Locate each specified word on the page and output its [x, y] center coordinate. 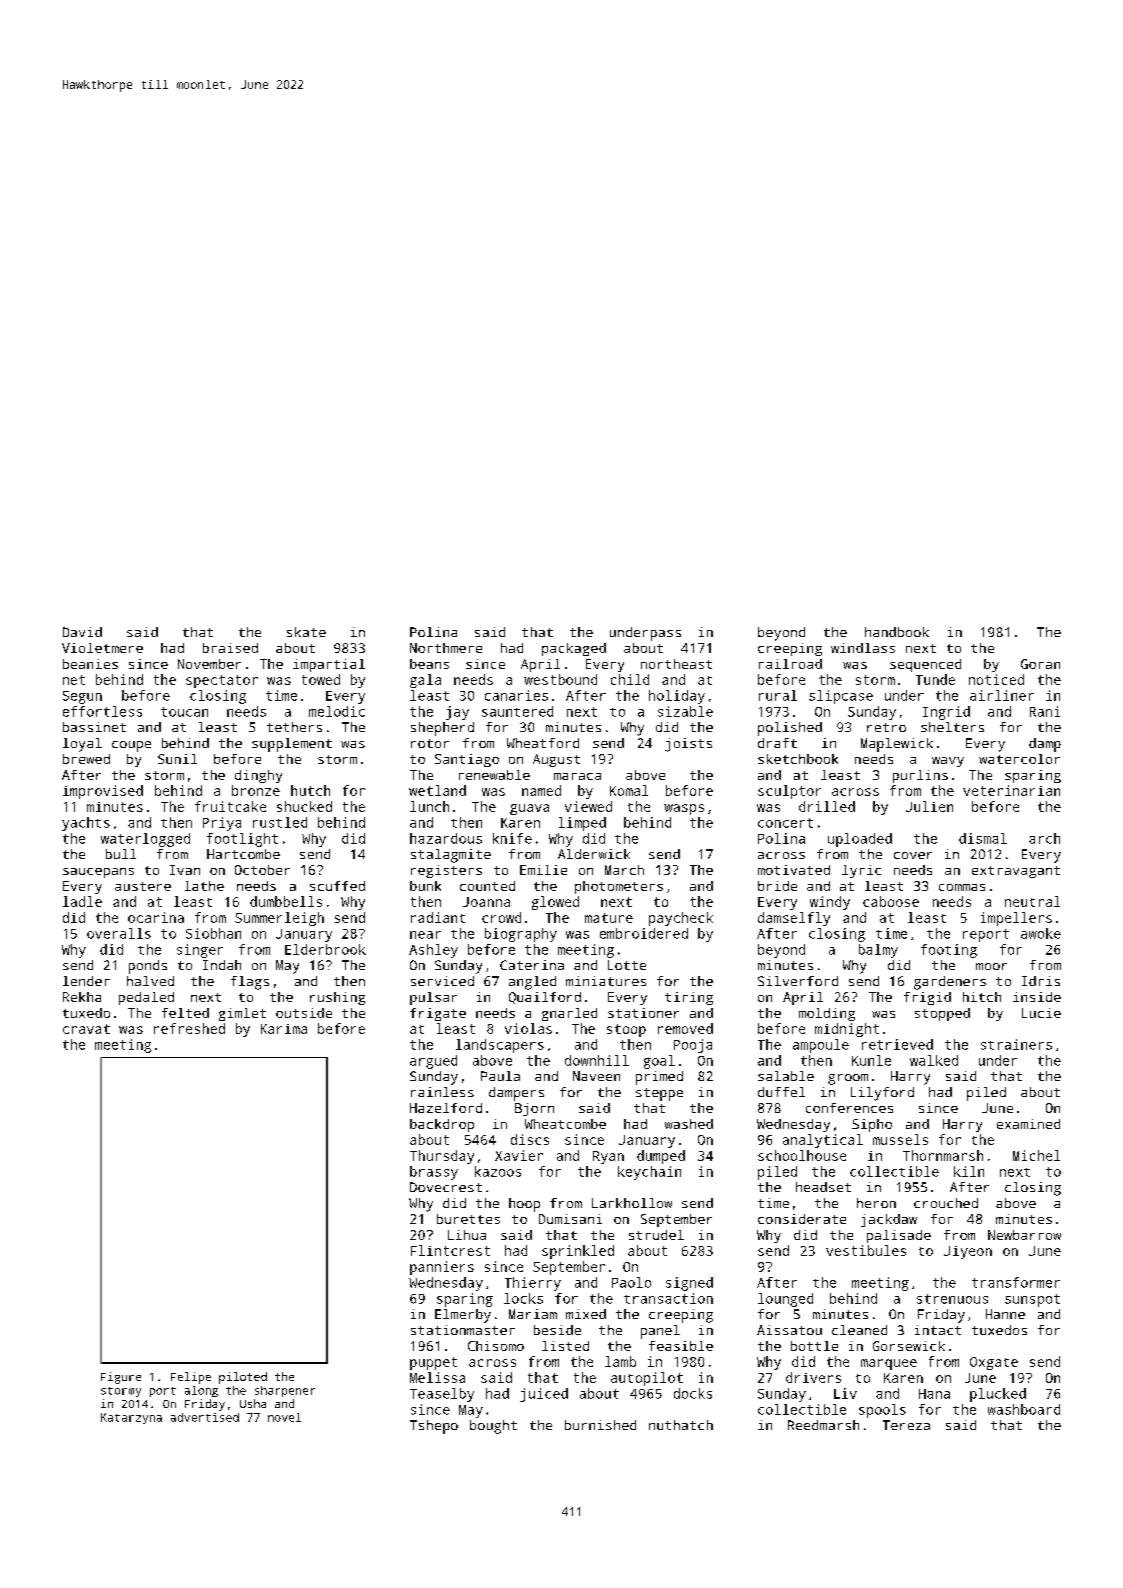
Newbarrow [1024, 1235]
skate [306, 632]
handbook [897, 632]
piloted [243, 1378]
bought [493, 1427]
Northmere [446, 648]
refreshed [189, 1028]
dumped [661, 1157]
